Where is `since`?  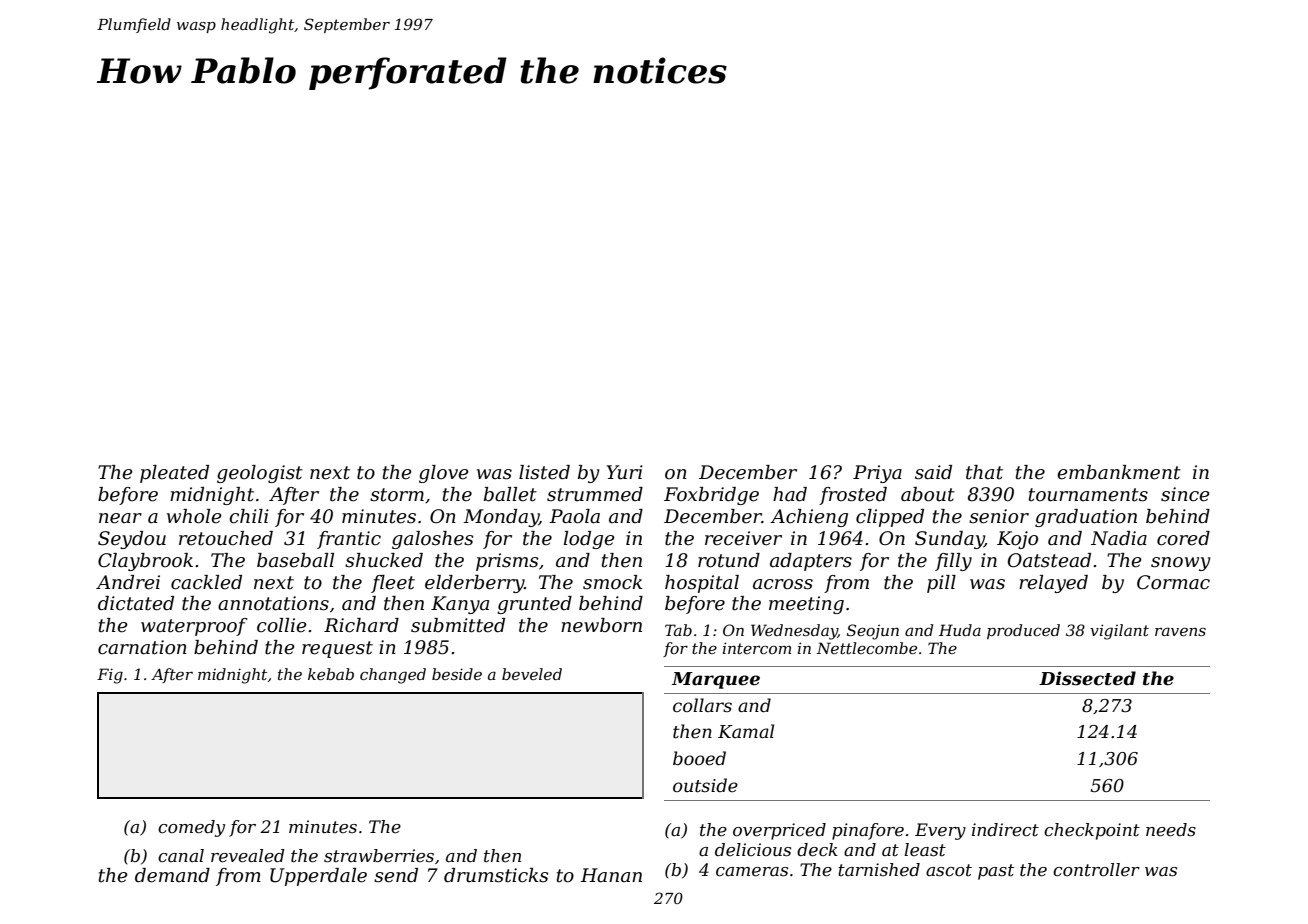 since is located at coordinates (1185, 494).
